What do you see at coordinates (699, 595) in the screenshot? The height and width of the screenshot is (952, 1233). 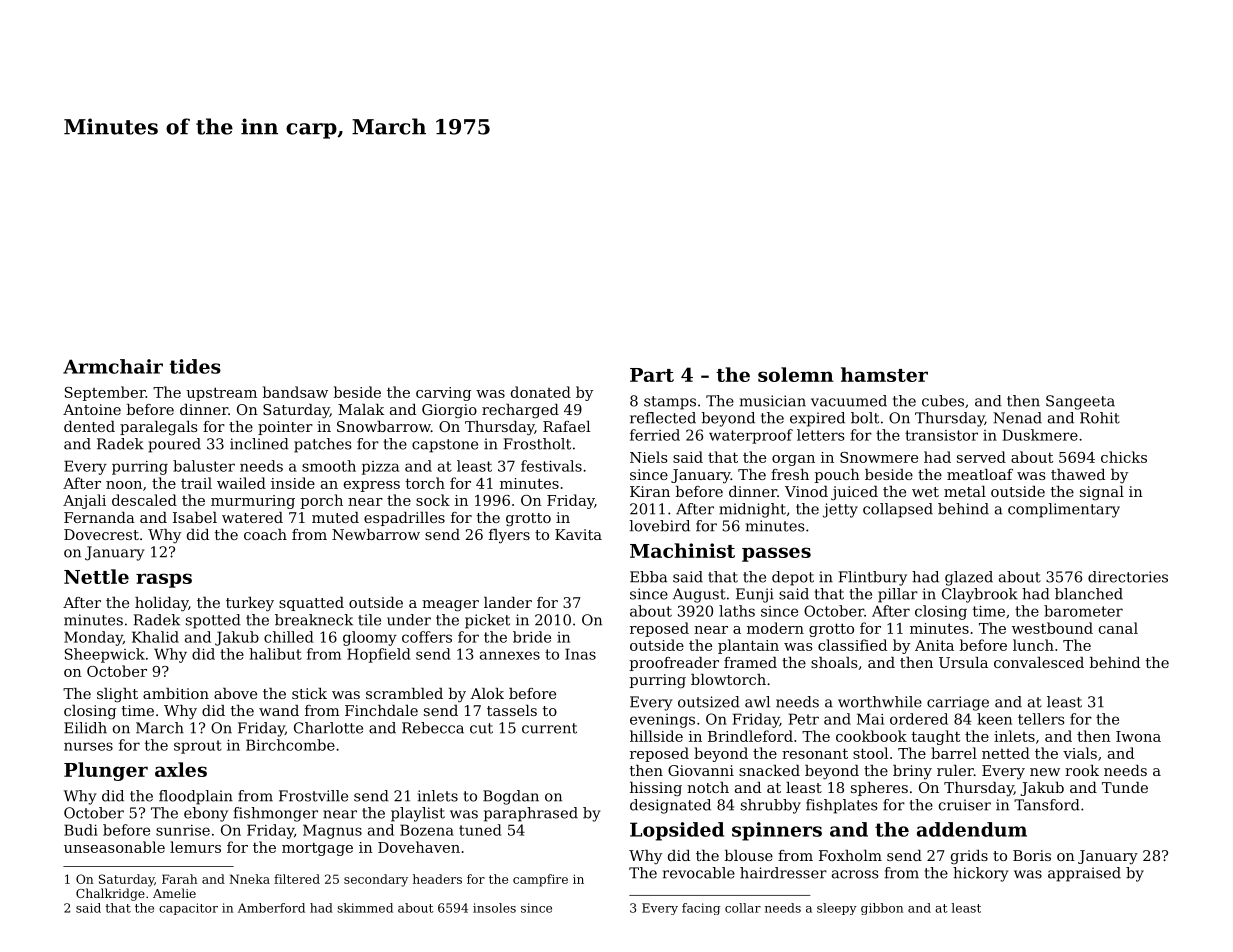 I see `August` at bounding box center [699, 595].
